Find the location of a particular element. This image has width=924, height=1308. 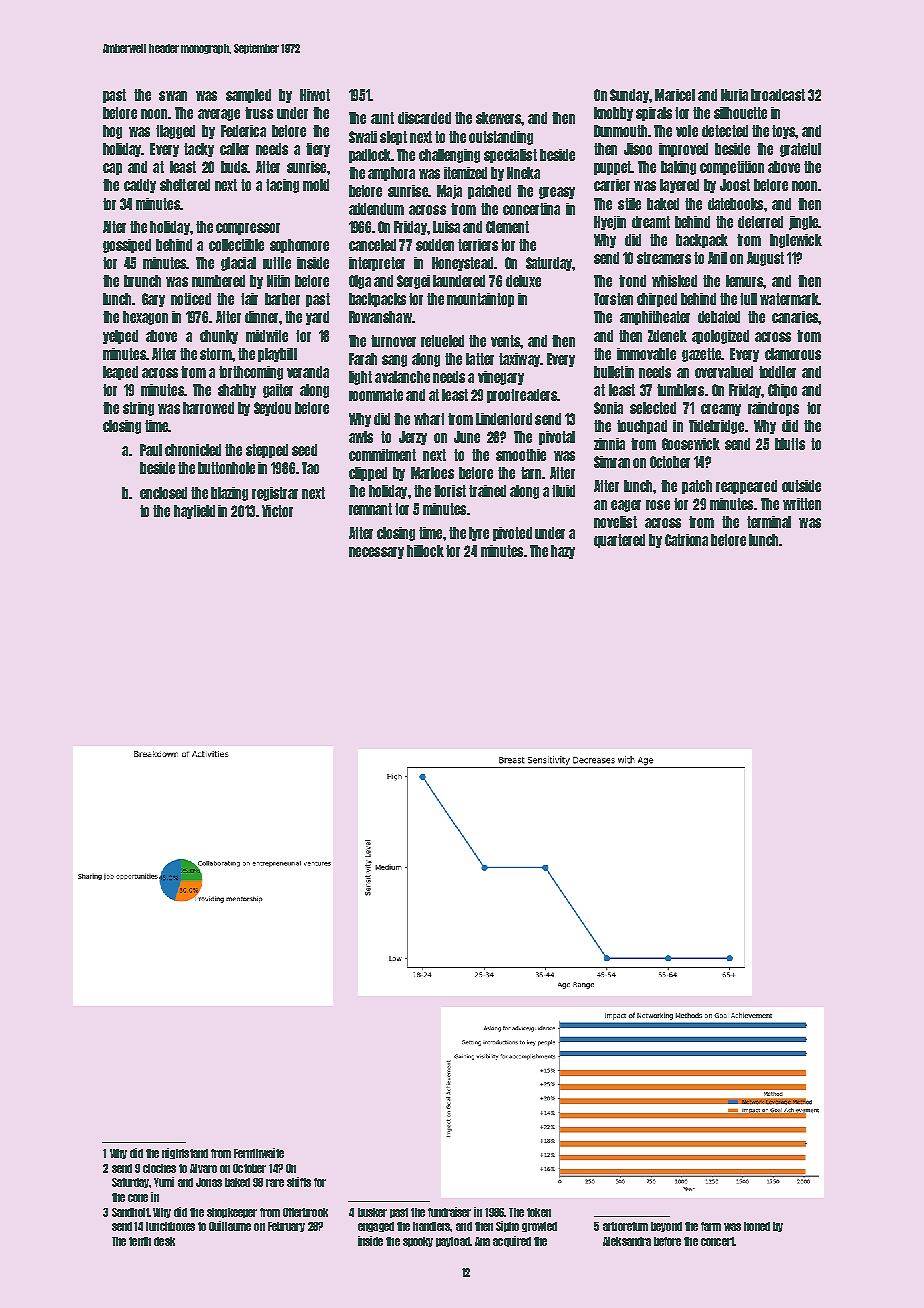

rare is located at coordinates (275, 1183).
